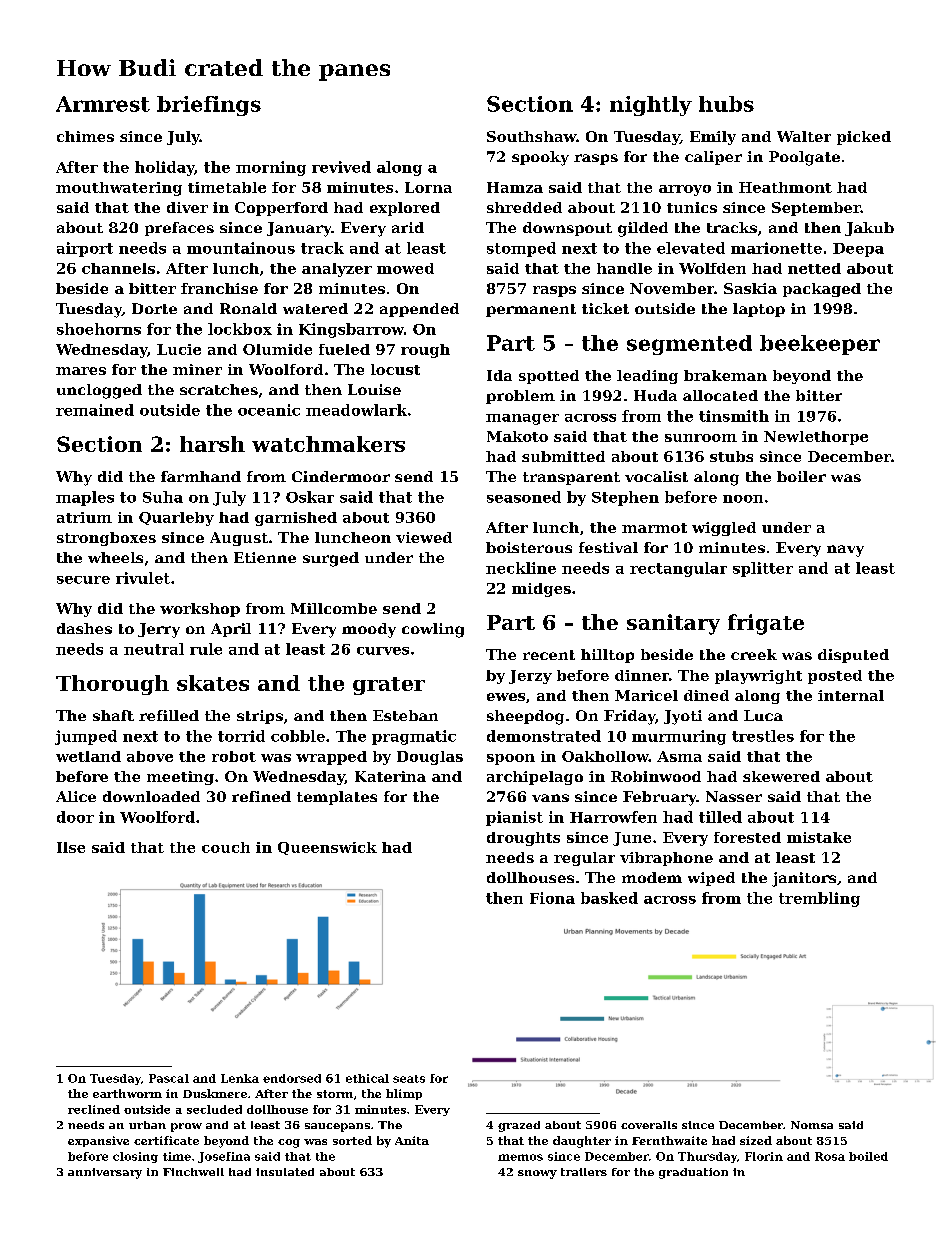  I want to click on briefings, so click(209, 106).
